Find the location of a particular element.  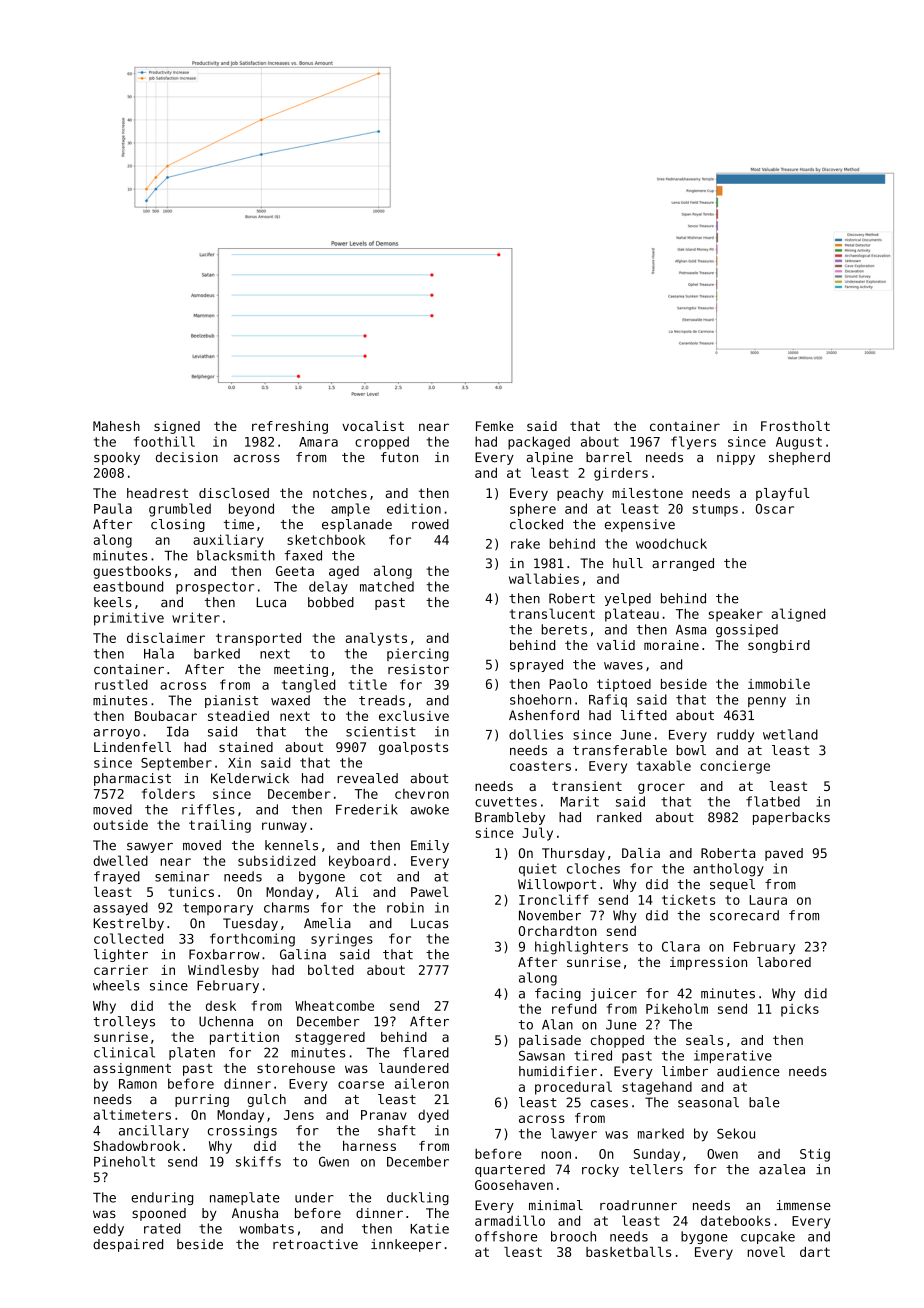

signed is located at coordinates (177, 427).
